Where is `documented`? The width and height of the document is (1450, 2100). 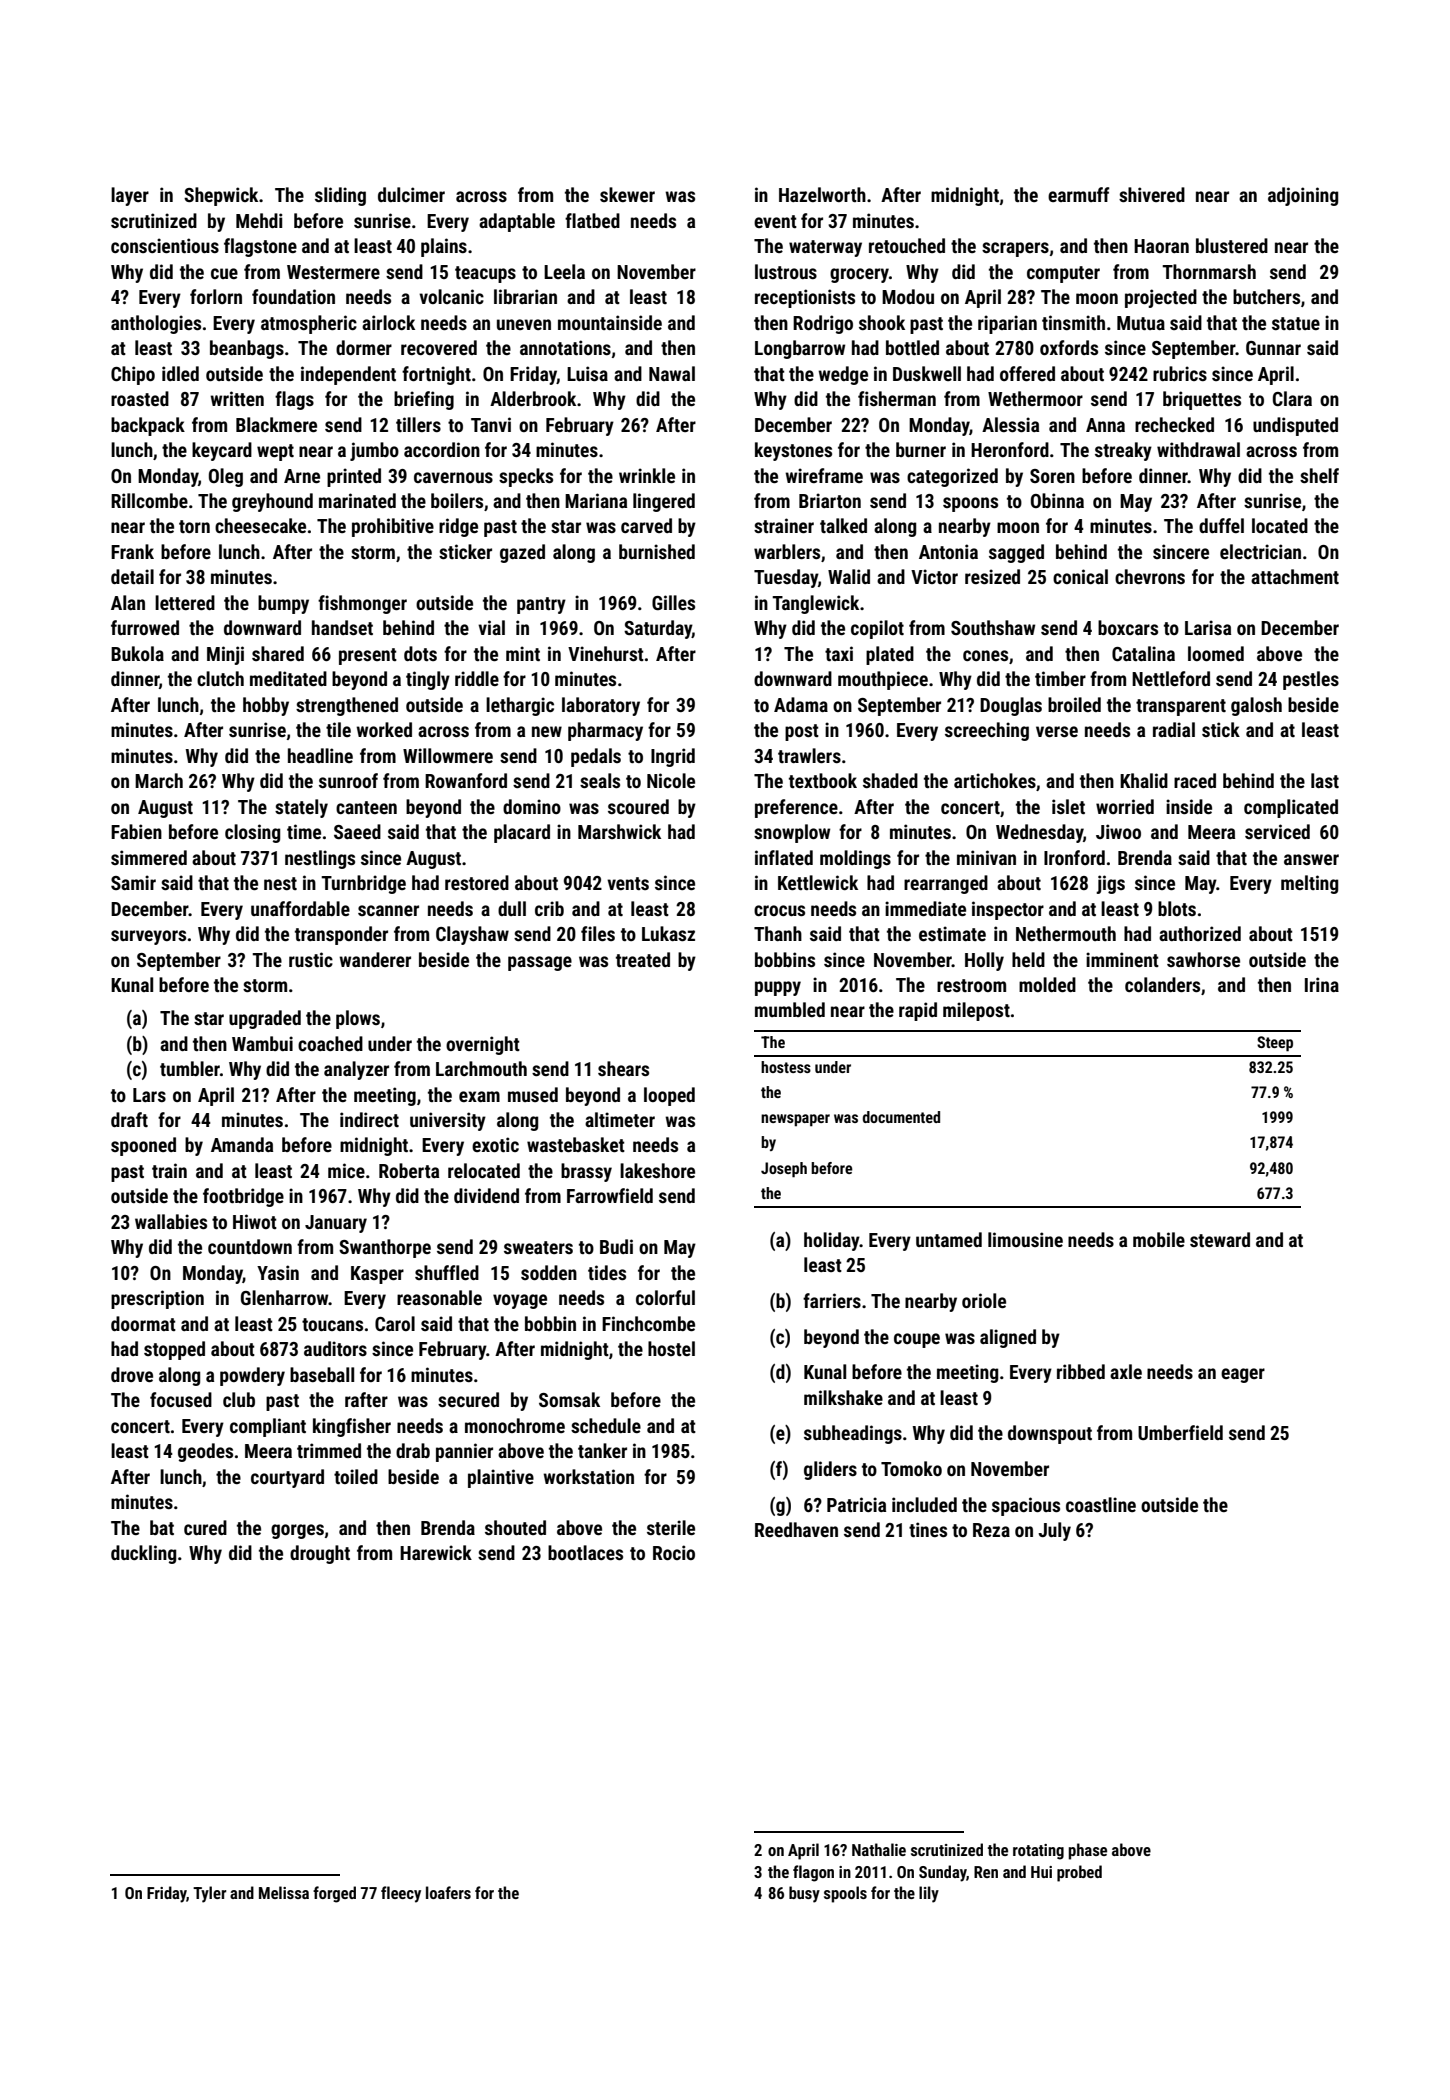 documented is located at coordinates (901, 1117).
